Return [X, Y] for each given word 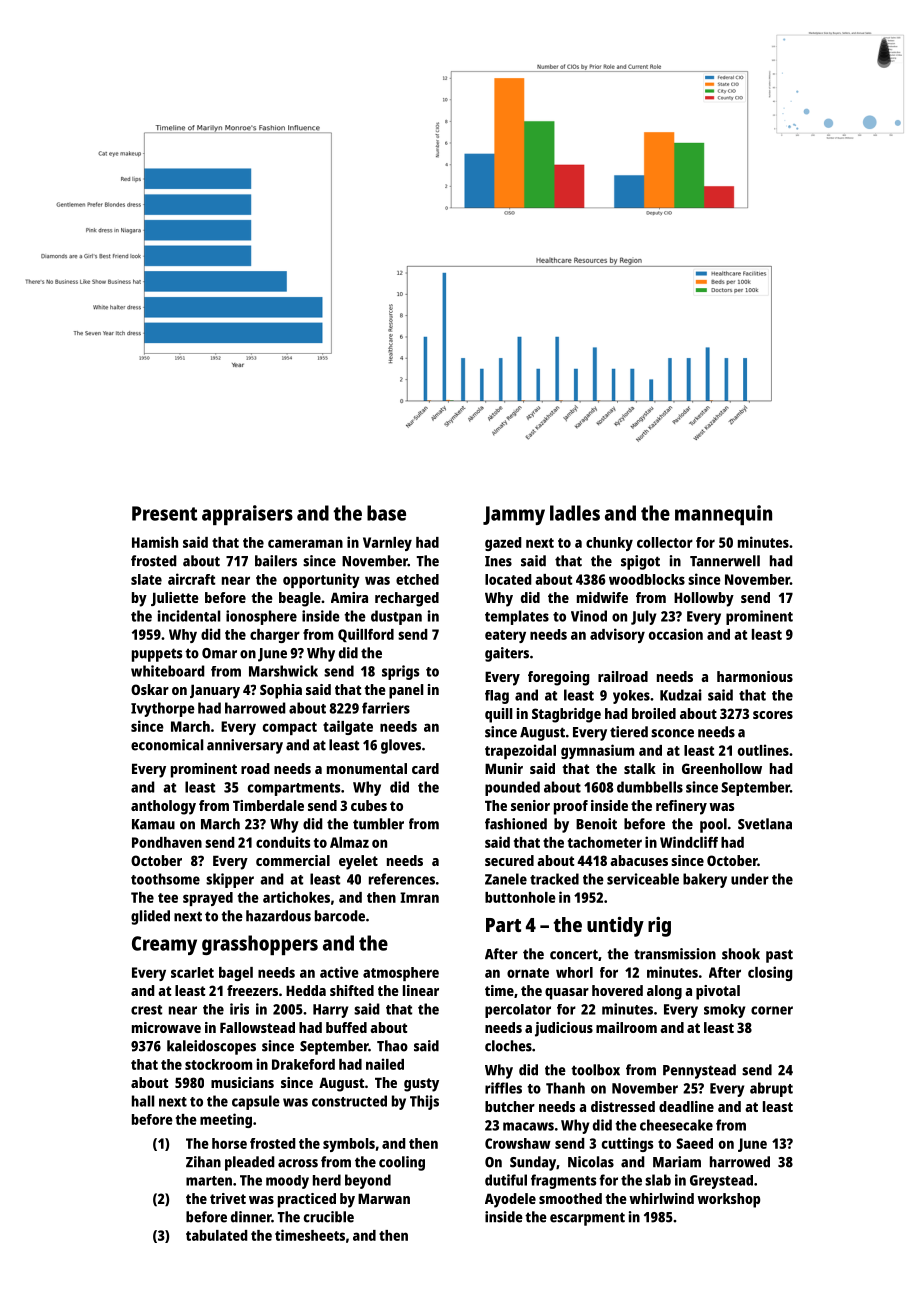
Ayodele [510, 1200]
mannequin [723, 515]
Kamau [153, 824]
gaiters [507, 654]
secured [509, 860]
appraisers [247, 515]
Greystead [721, 1182]
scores [773, 715]
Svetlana [765, 824]
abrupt [771, 1089]
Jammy [514, 515]
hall [143, 1101]
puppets [157, 655]
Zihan [203, 1162]
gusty [421, 1085]
